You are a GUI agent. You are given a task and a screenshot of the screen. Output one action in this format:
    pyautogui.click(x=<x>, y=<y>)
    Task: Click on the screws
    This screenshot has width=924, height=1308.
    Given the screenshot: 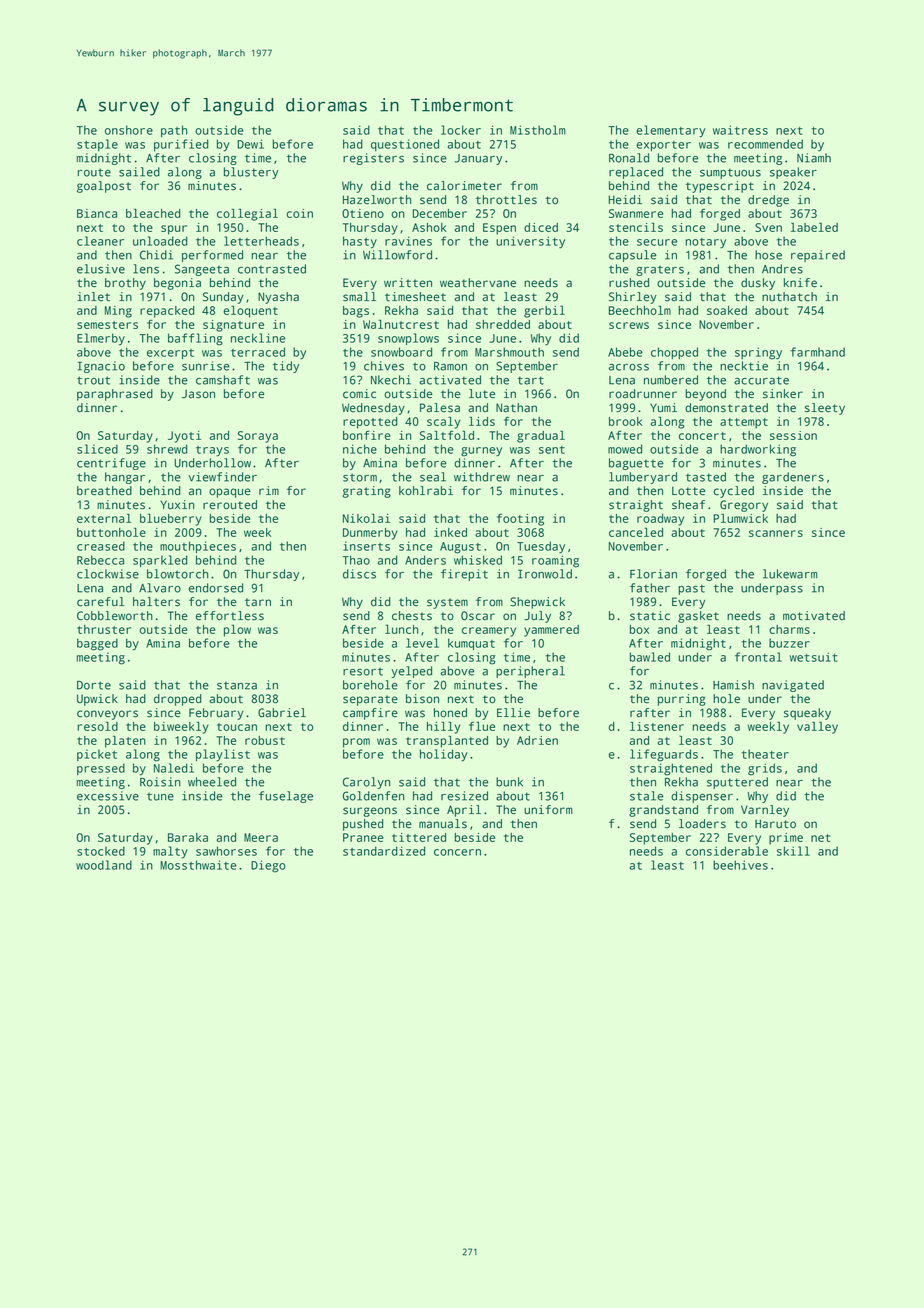 What is the action you would take?
    pyautogui.click(x=629, y=325)
